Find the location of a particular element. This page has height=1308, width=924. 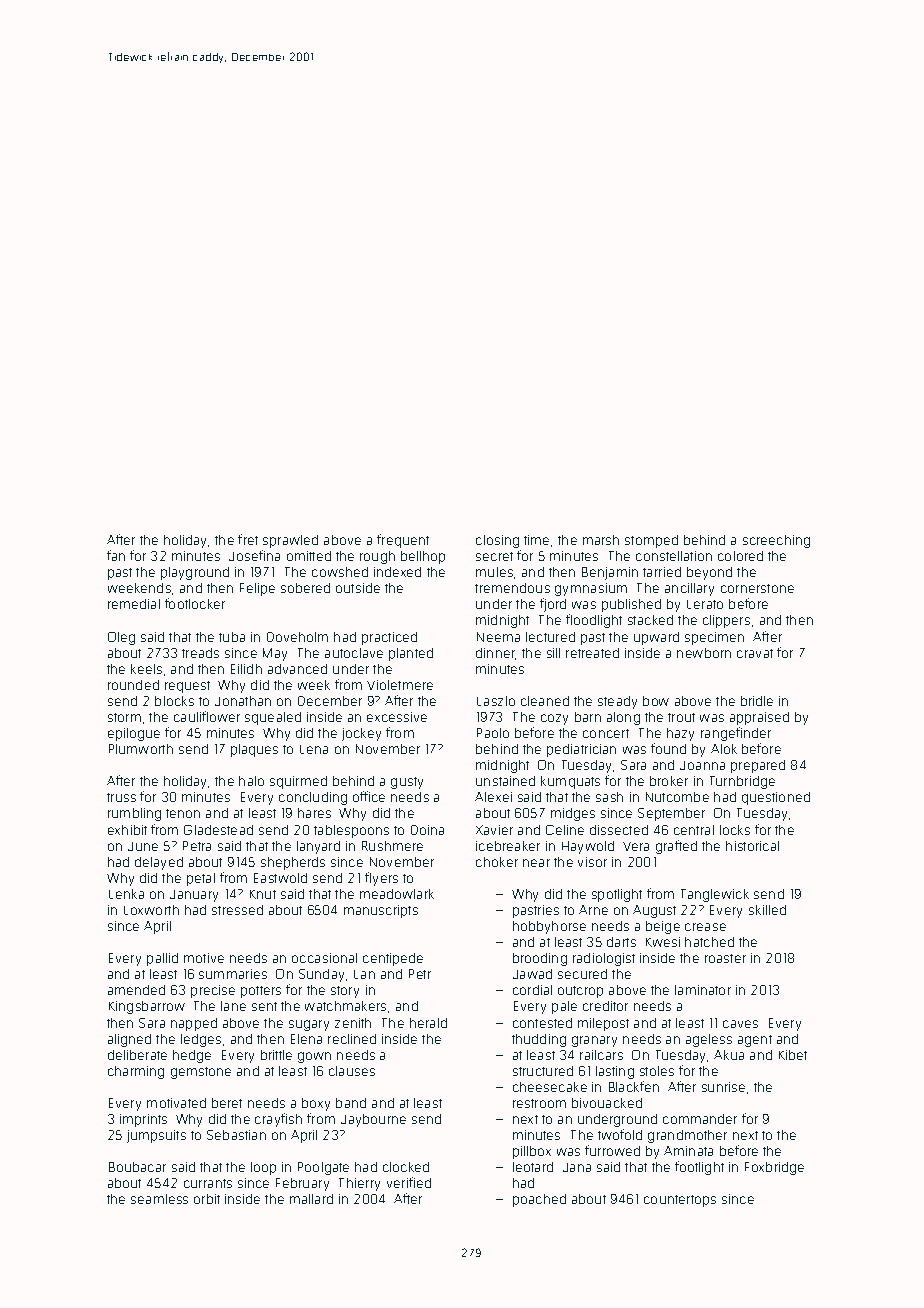

Arne is located at coordinates (593, 910).
